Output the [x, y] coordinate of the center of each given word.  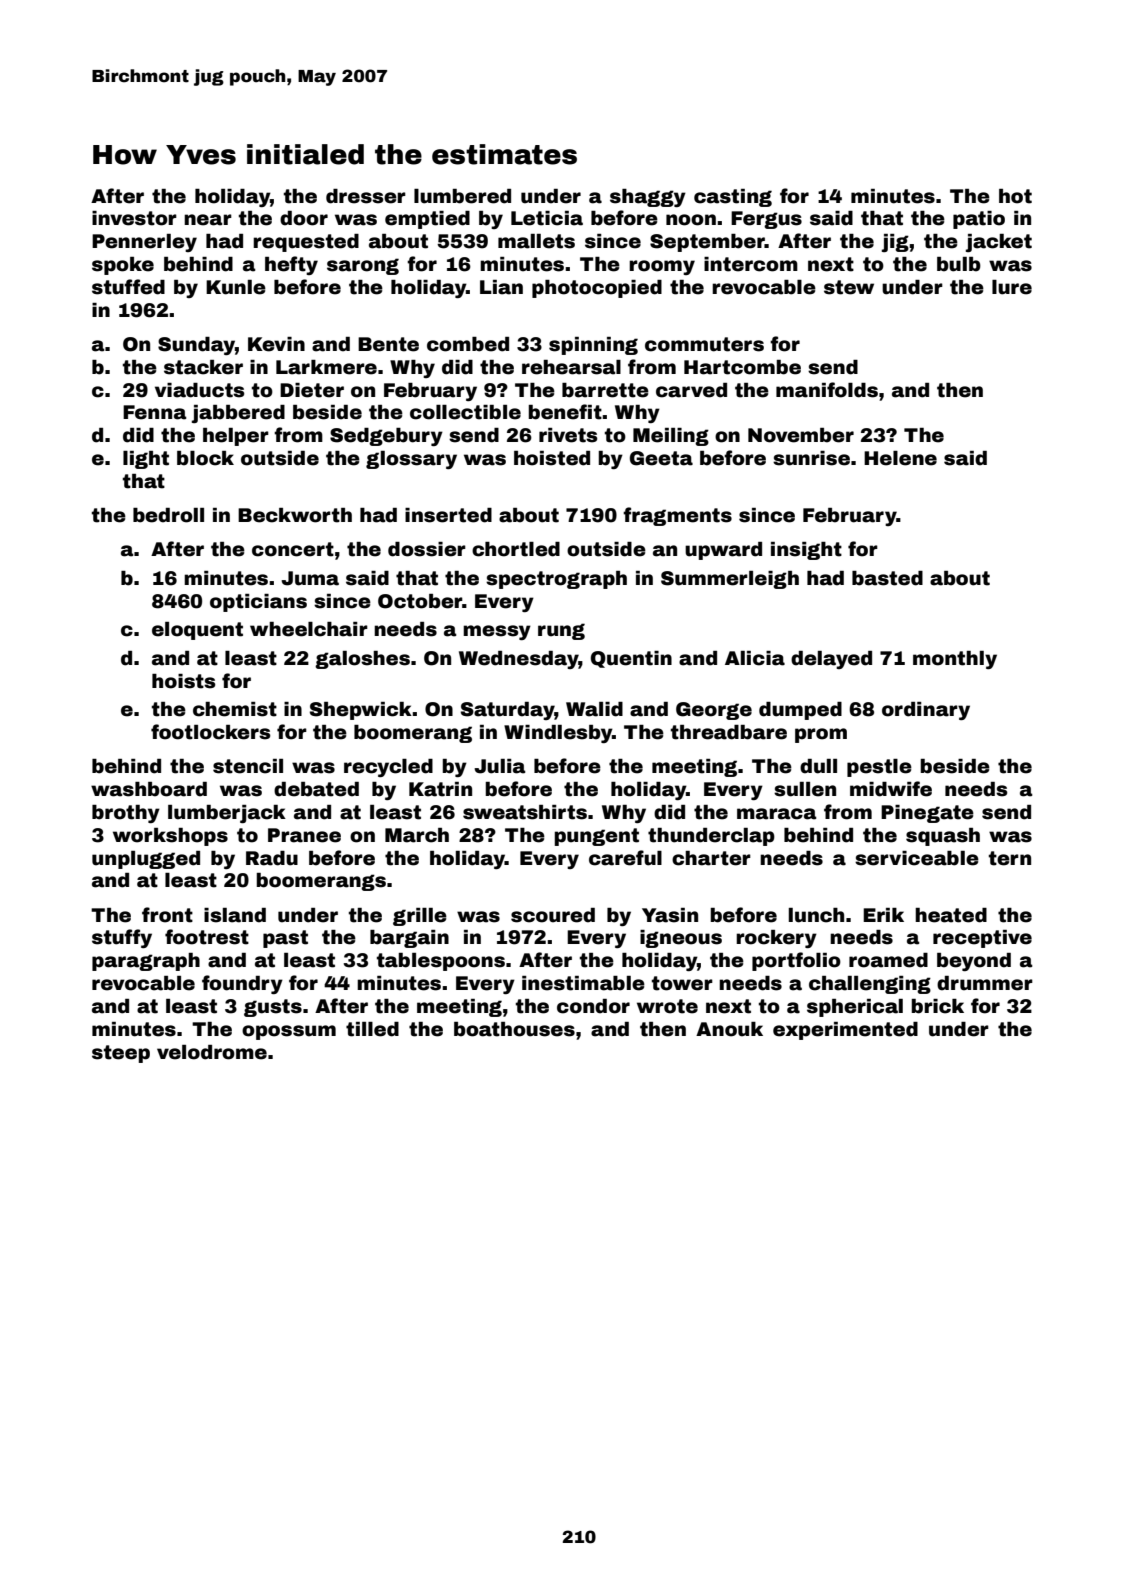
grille [420, 917]
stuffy [122, 938]
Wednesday [519, 660]
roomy [662, 267]
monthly [955, 660]
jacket [999, 243]
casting [733, 198]
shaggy [648, 198]
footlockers [211, 732]
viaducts [200, 390]
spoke [123, 266]
